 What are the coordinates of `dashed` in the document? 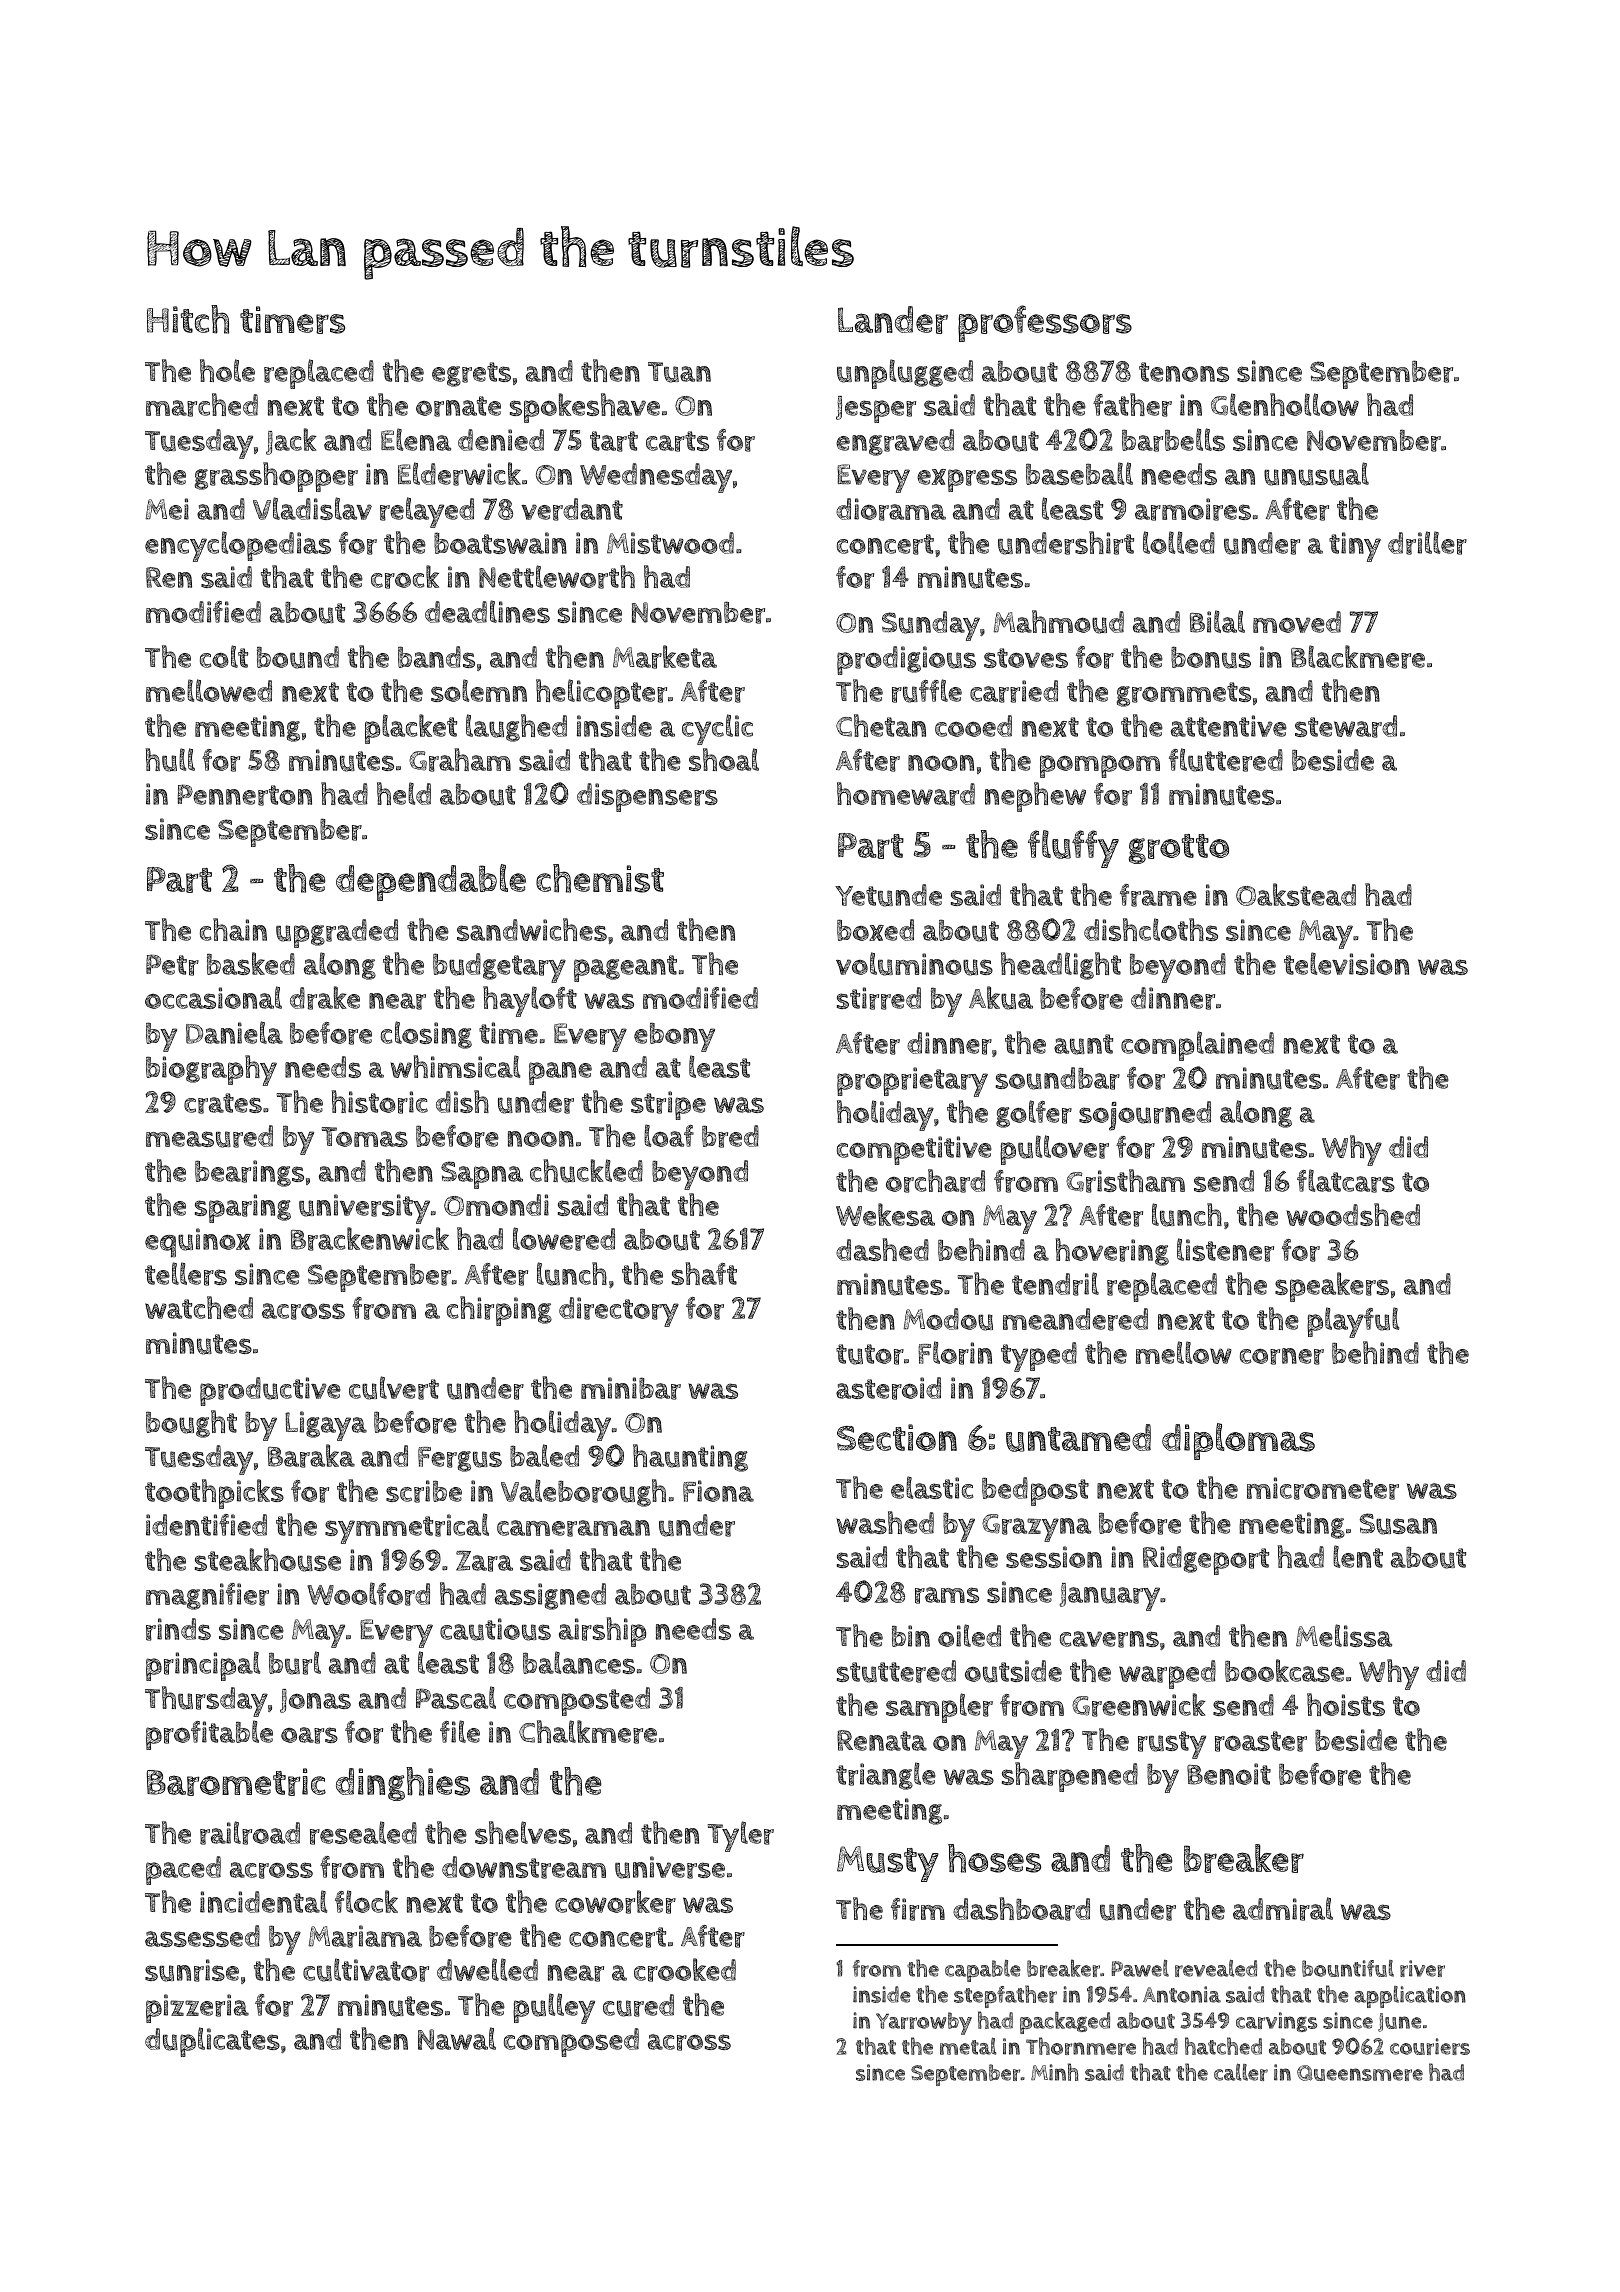 It's located at (882, 1249).
